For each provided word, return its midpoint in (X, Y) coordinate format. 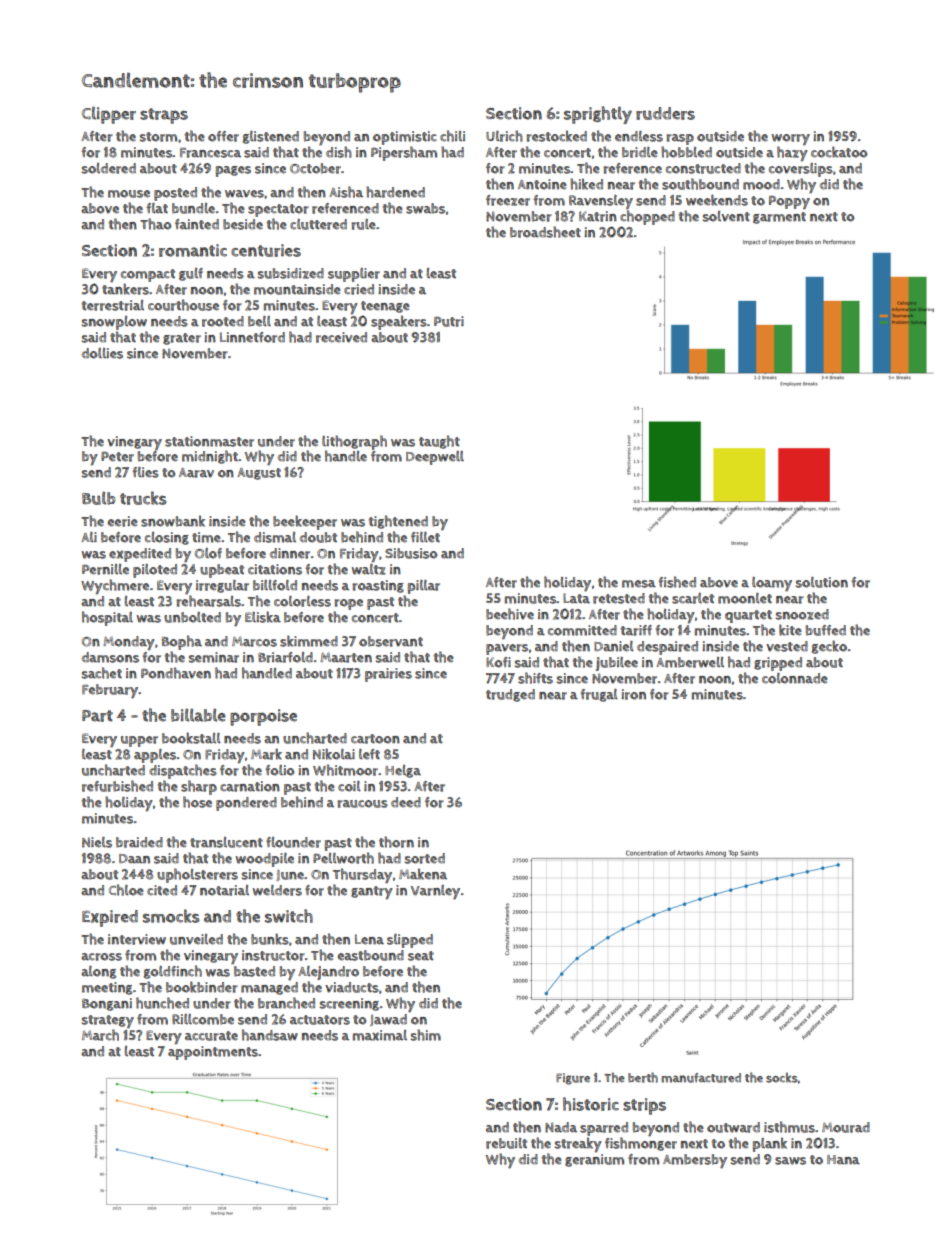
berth (643, 1077)
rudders (665, 113)
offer (223, 136)
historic (591, 1104)
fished (677, 582)
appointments (213, 1053)
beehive (510, 614)
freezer (508, 200)
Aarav (196, 473)
